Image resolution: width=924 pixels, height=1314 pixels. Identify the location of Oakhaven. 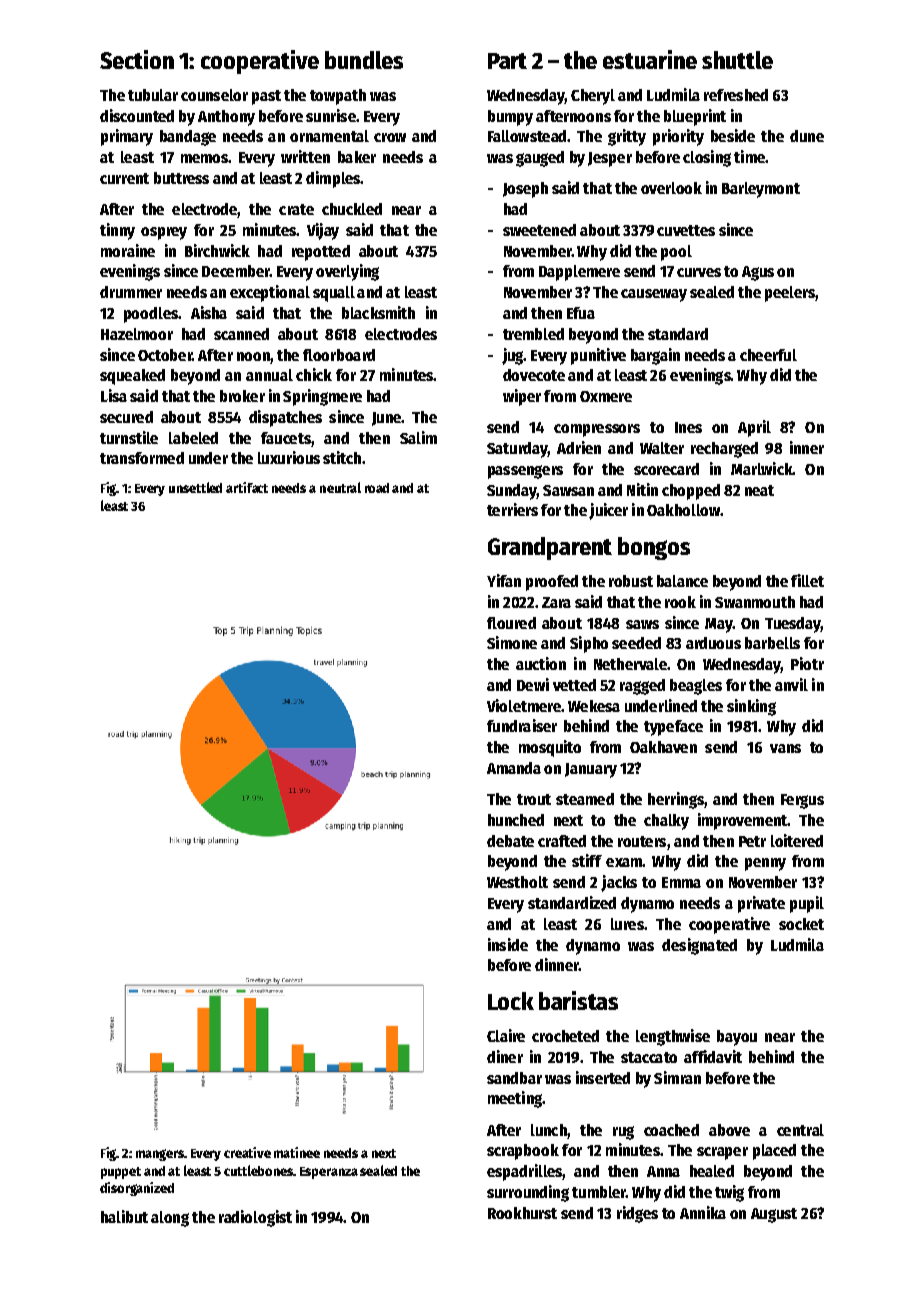
(663, 747).
